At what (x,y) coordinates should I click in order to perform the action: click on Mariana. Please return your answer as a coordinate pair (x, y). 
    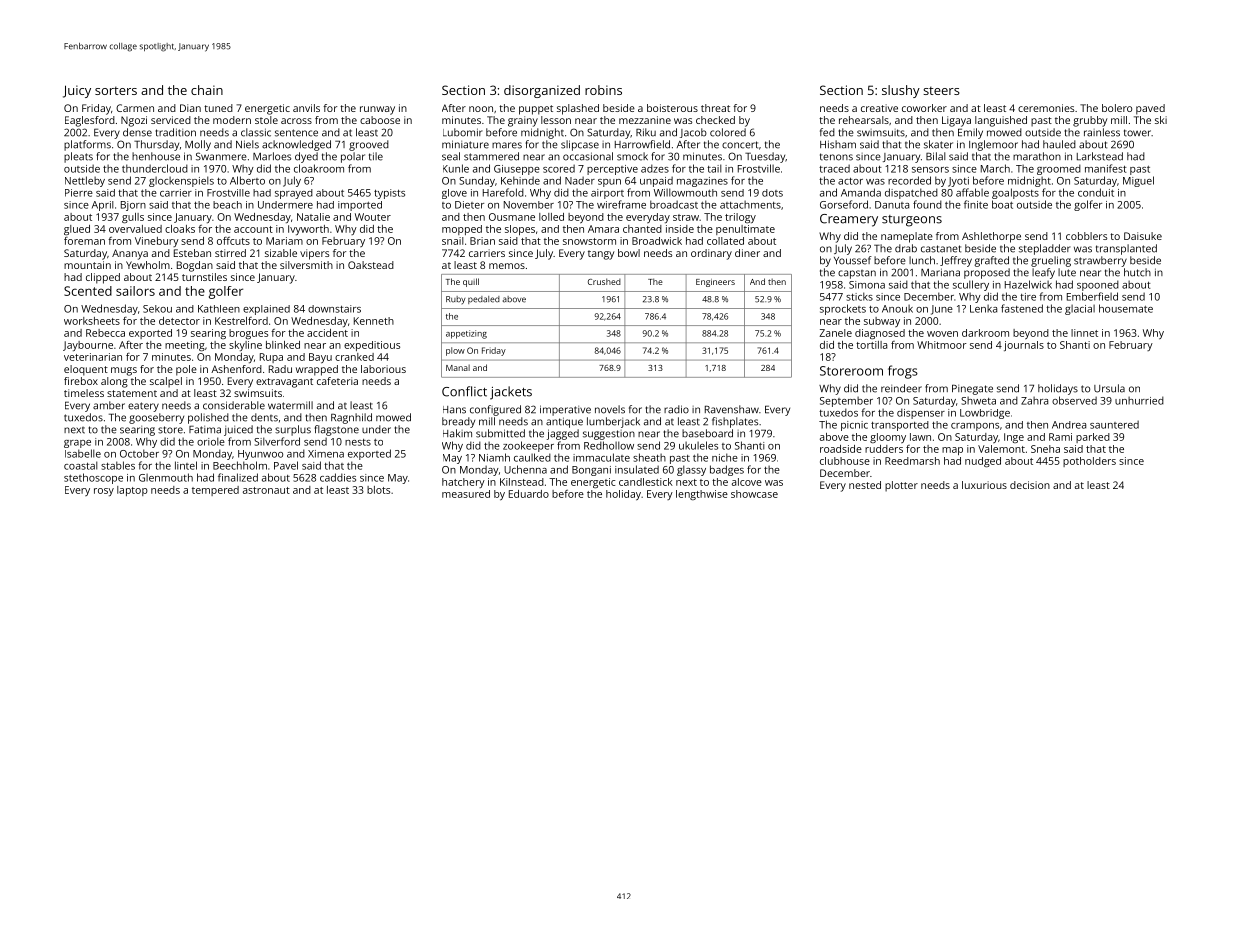
    Looking at the image, I should click on (940, 272).
